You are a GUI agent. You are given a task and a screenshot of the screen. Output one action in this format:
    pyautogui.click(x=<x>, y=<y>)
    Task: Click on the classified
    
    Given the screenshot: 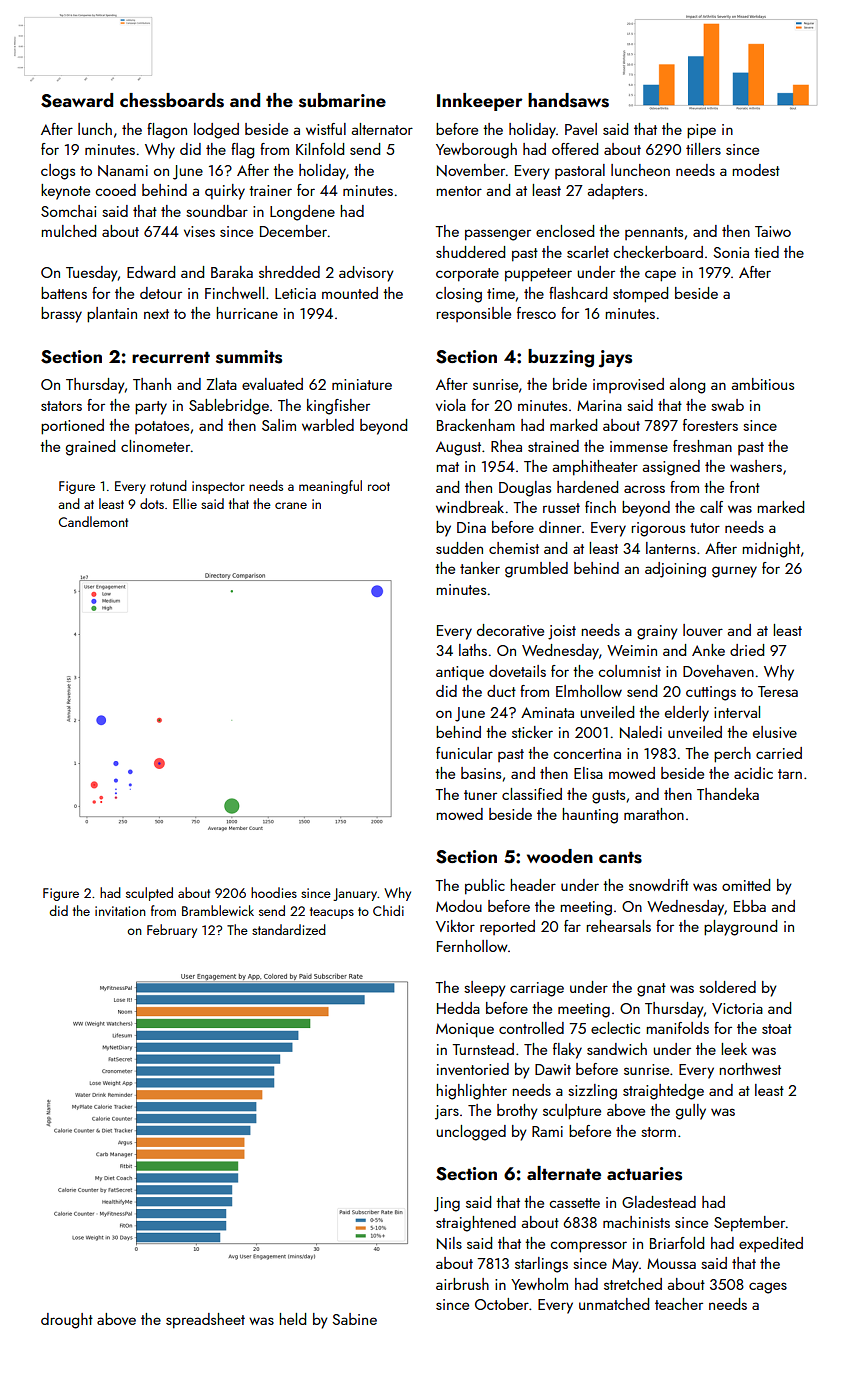 What is the action you would take?
    pyautogui.click(x=532, y=794)
